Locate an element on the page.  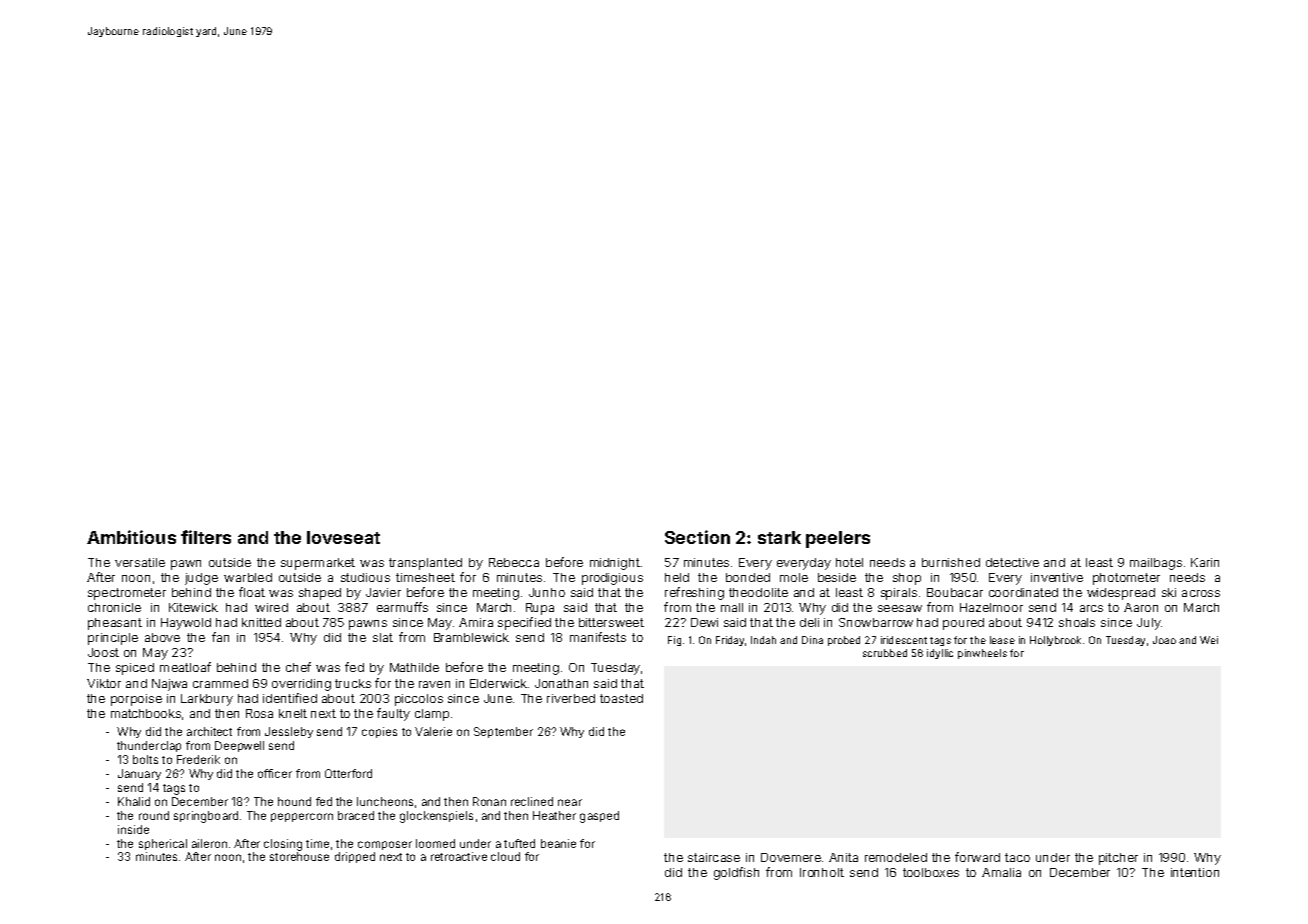
storehouse is located at coordinates (299, 856).
